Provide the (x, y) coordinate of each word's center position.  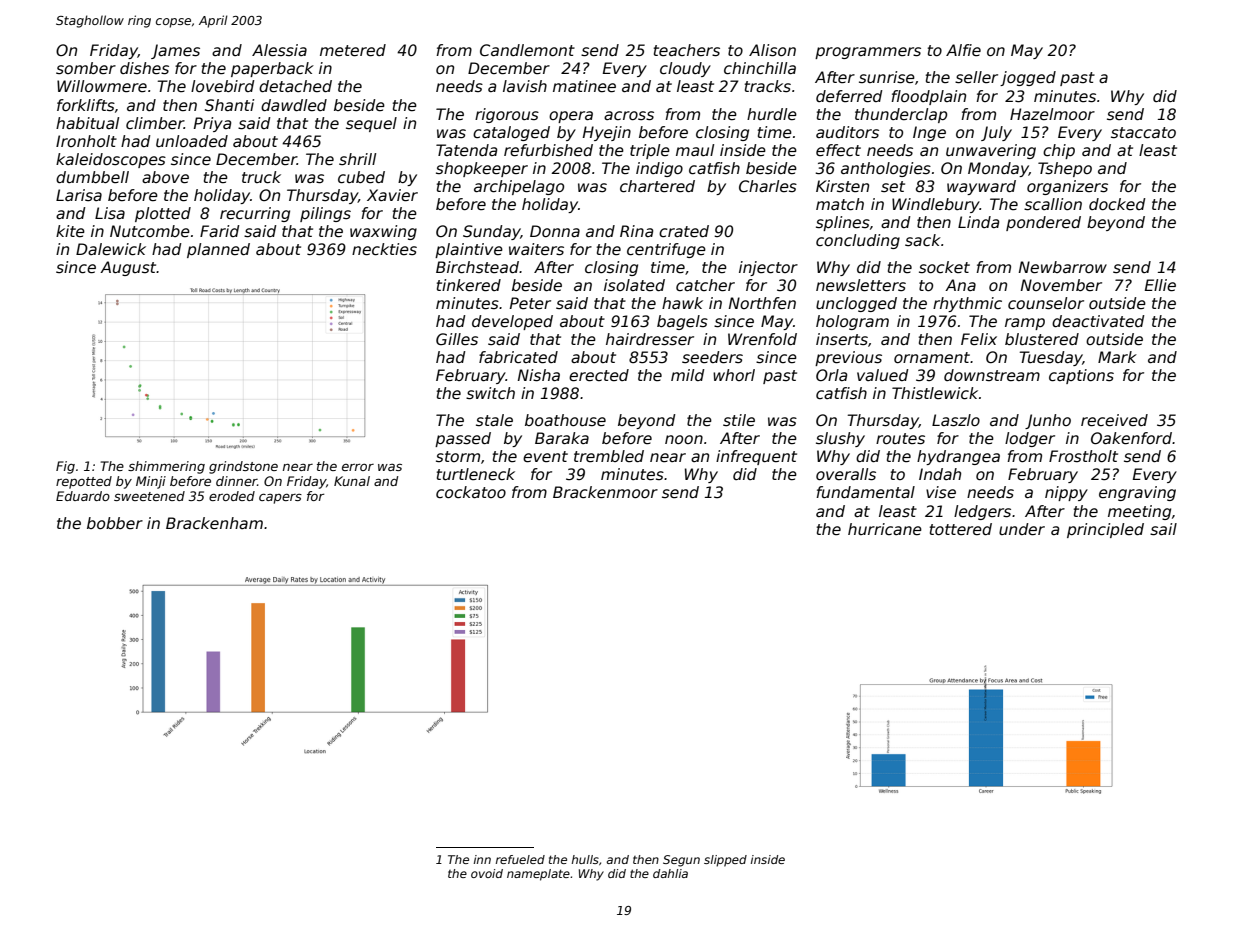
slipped (725, 861)
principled (1105, 530)
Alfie (963, 50)
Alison (772, 50)
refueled (520, 859)
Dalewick (111, 249)
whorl (734, 375)
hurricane (885, 529)
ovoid (487, 873)
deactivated (1098, 321)
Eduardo (83, 496)
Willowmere (102, 86)
